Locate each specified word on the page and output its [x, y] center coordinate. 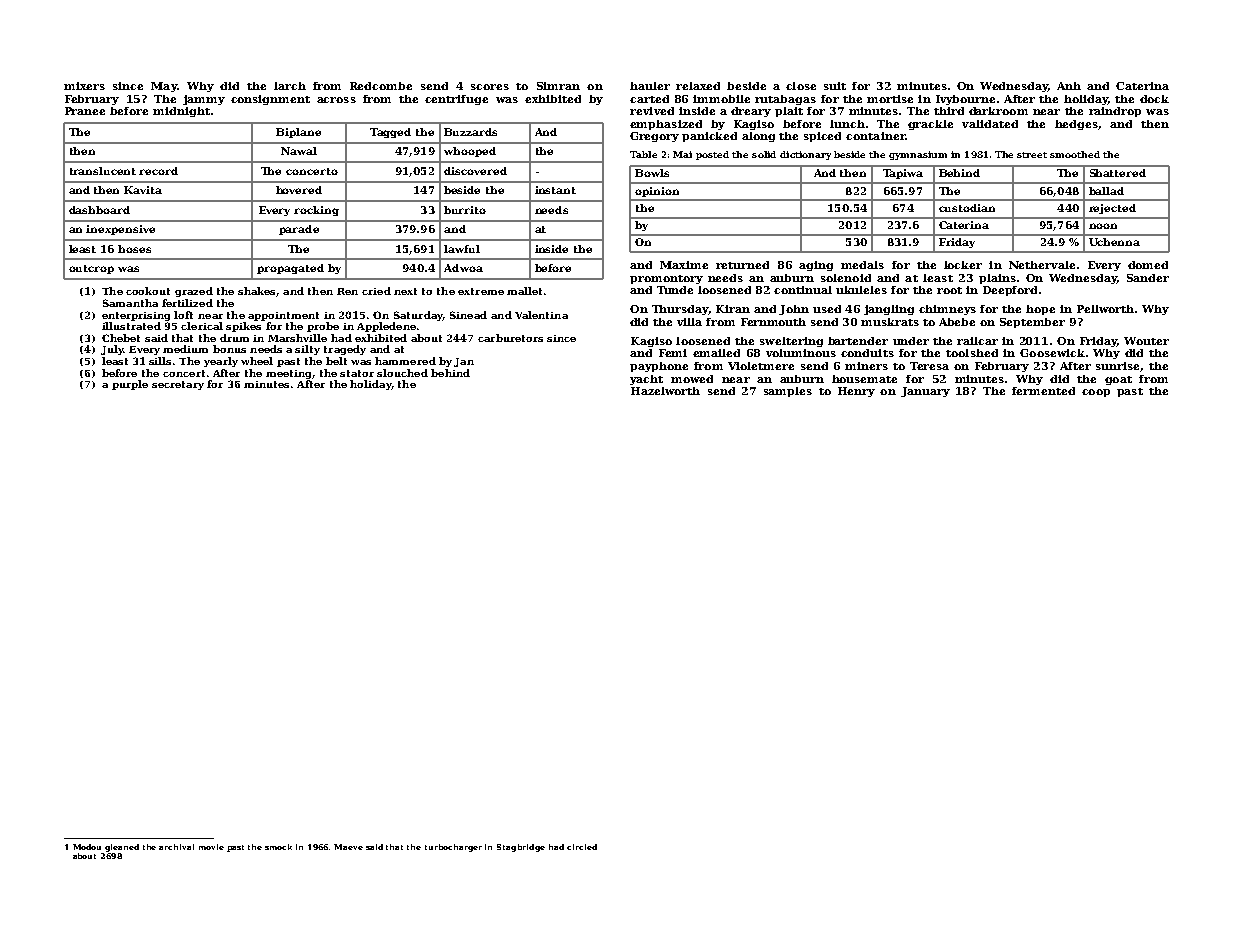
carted [649, 99]
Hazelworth [665, 391]
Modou [87, 847]
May [164, 87]
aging [816, 266]
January [925, 392]
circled [582, 847]
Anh [1069, 86]
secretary [178, 385]
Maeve [348, 847]
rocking [316, 211]
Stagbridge [521, 848]
